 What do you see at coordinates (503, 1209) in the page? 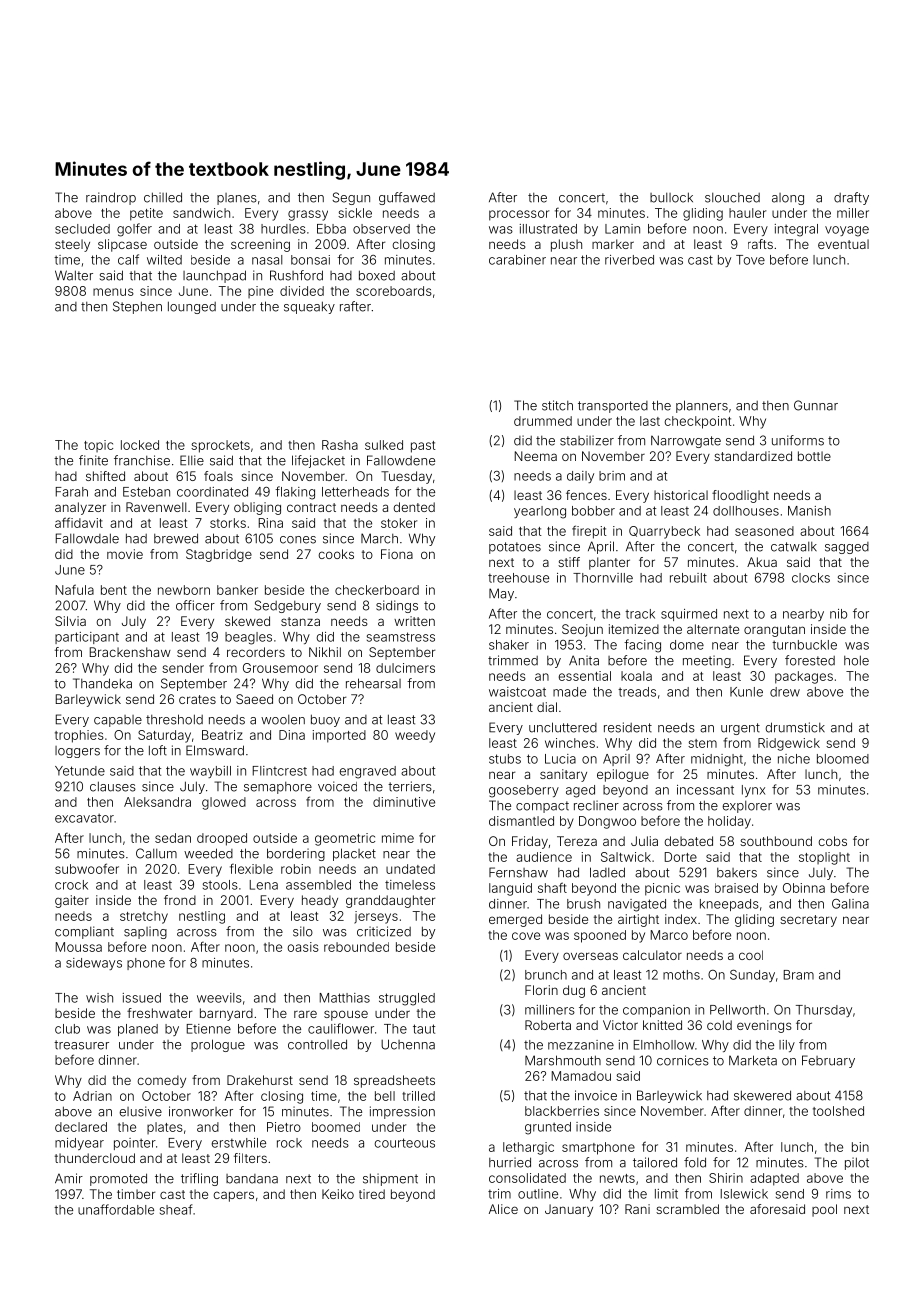
I see `Alice` at bounding box center [503, 1209].
